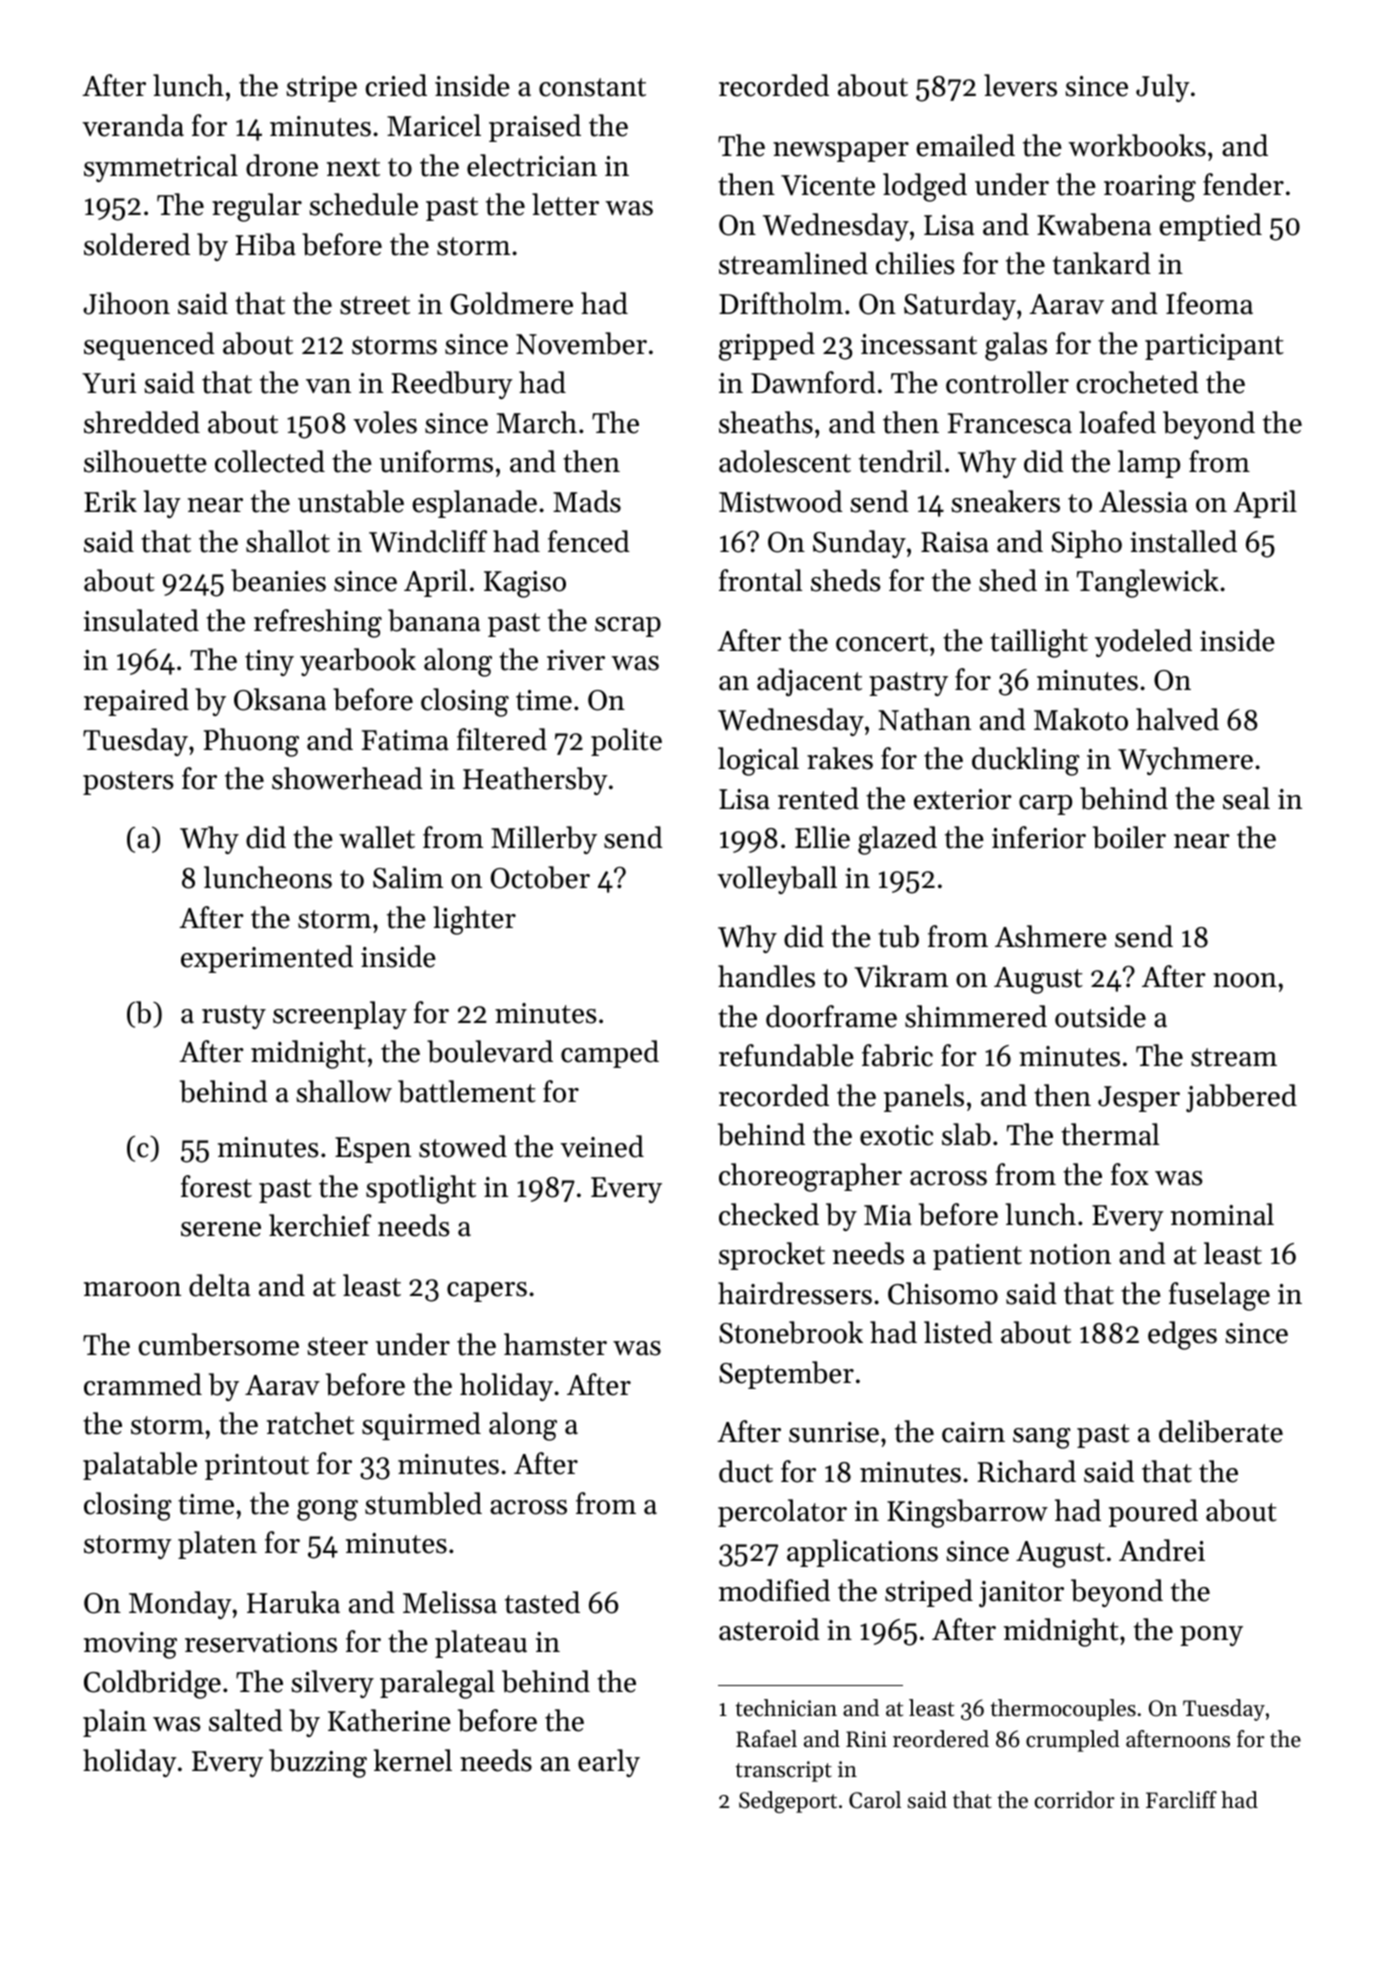  What do you see at coordinates (786, 1375) in the screenshot?
I see `September` at bounding box center [786, 1375].
